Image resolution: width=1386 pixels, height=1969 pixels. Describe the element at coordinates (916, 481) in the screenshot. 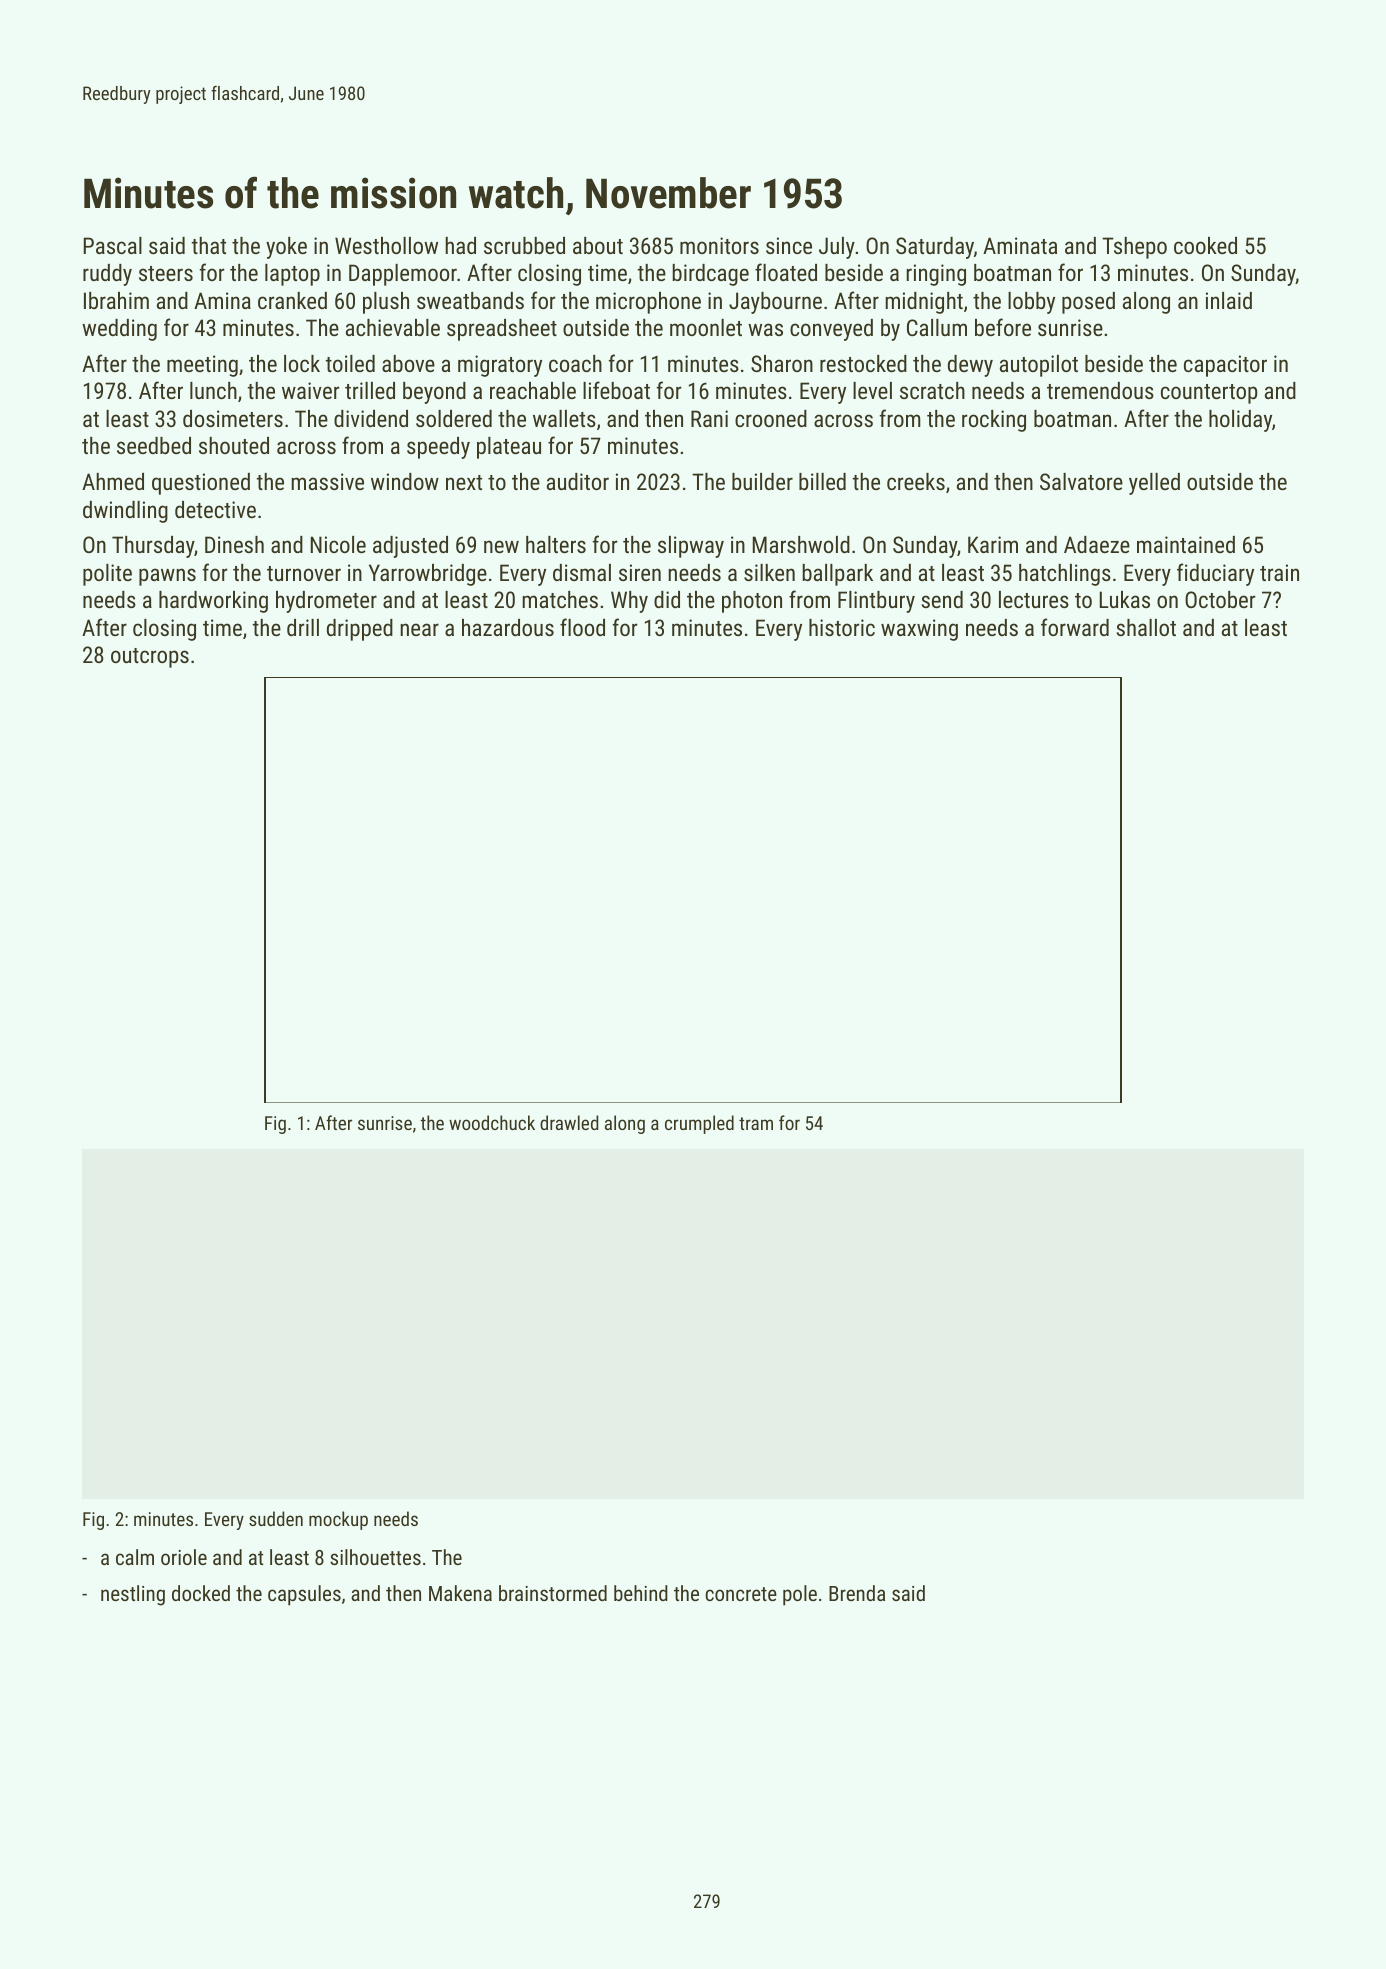

I see `creeks` at that location.
